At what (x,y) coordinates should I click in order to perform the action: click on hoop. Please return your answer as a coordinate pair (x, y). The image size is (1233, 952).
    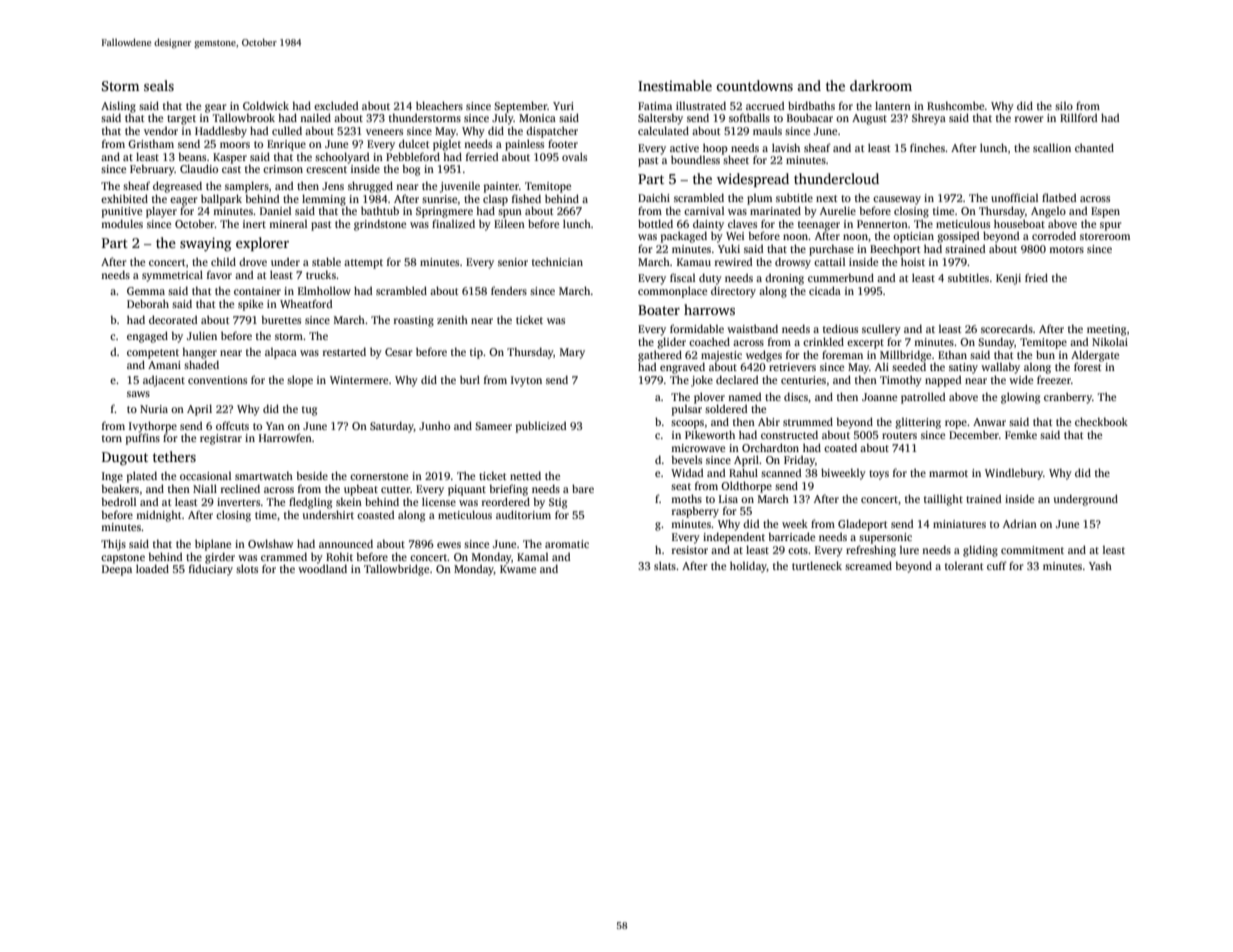
    Looking at the image, I should click on (715, 149).
